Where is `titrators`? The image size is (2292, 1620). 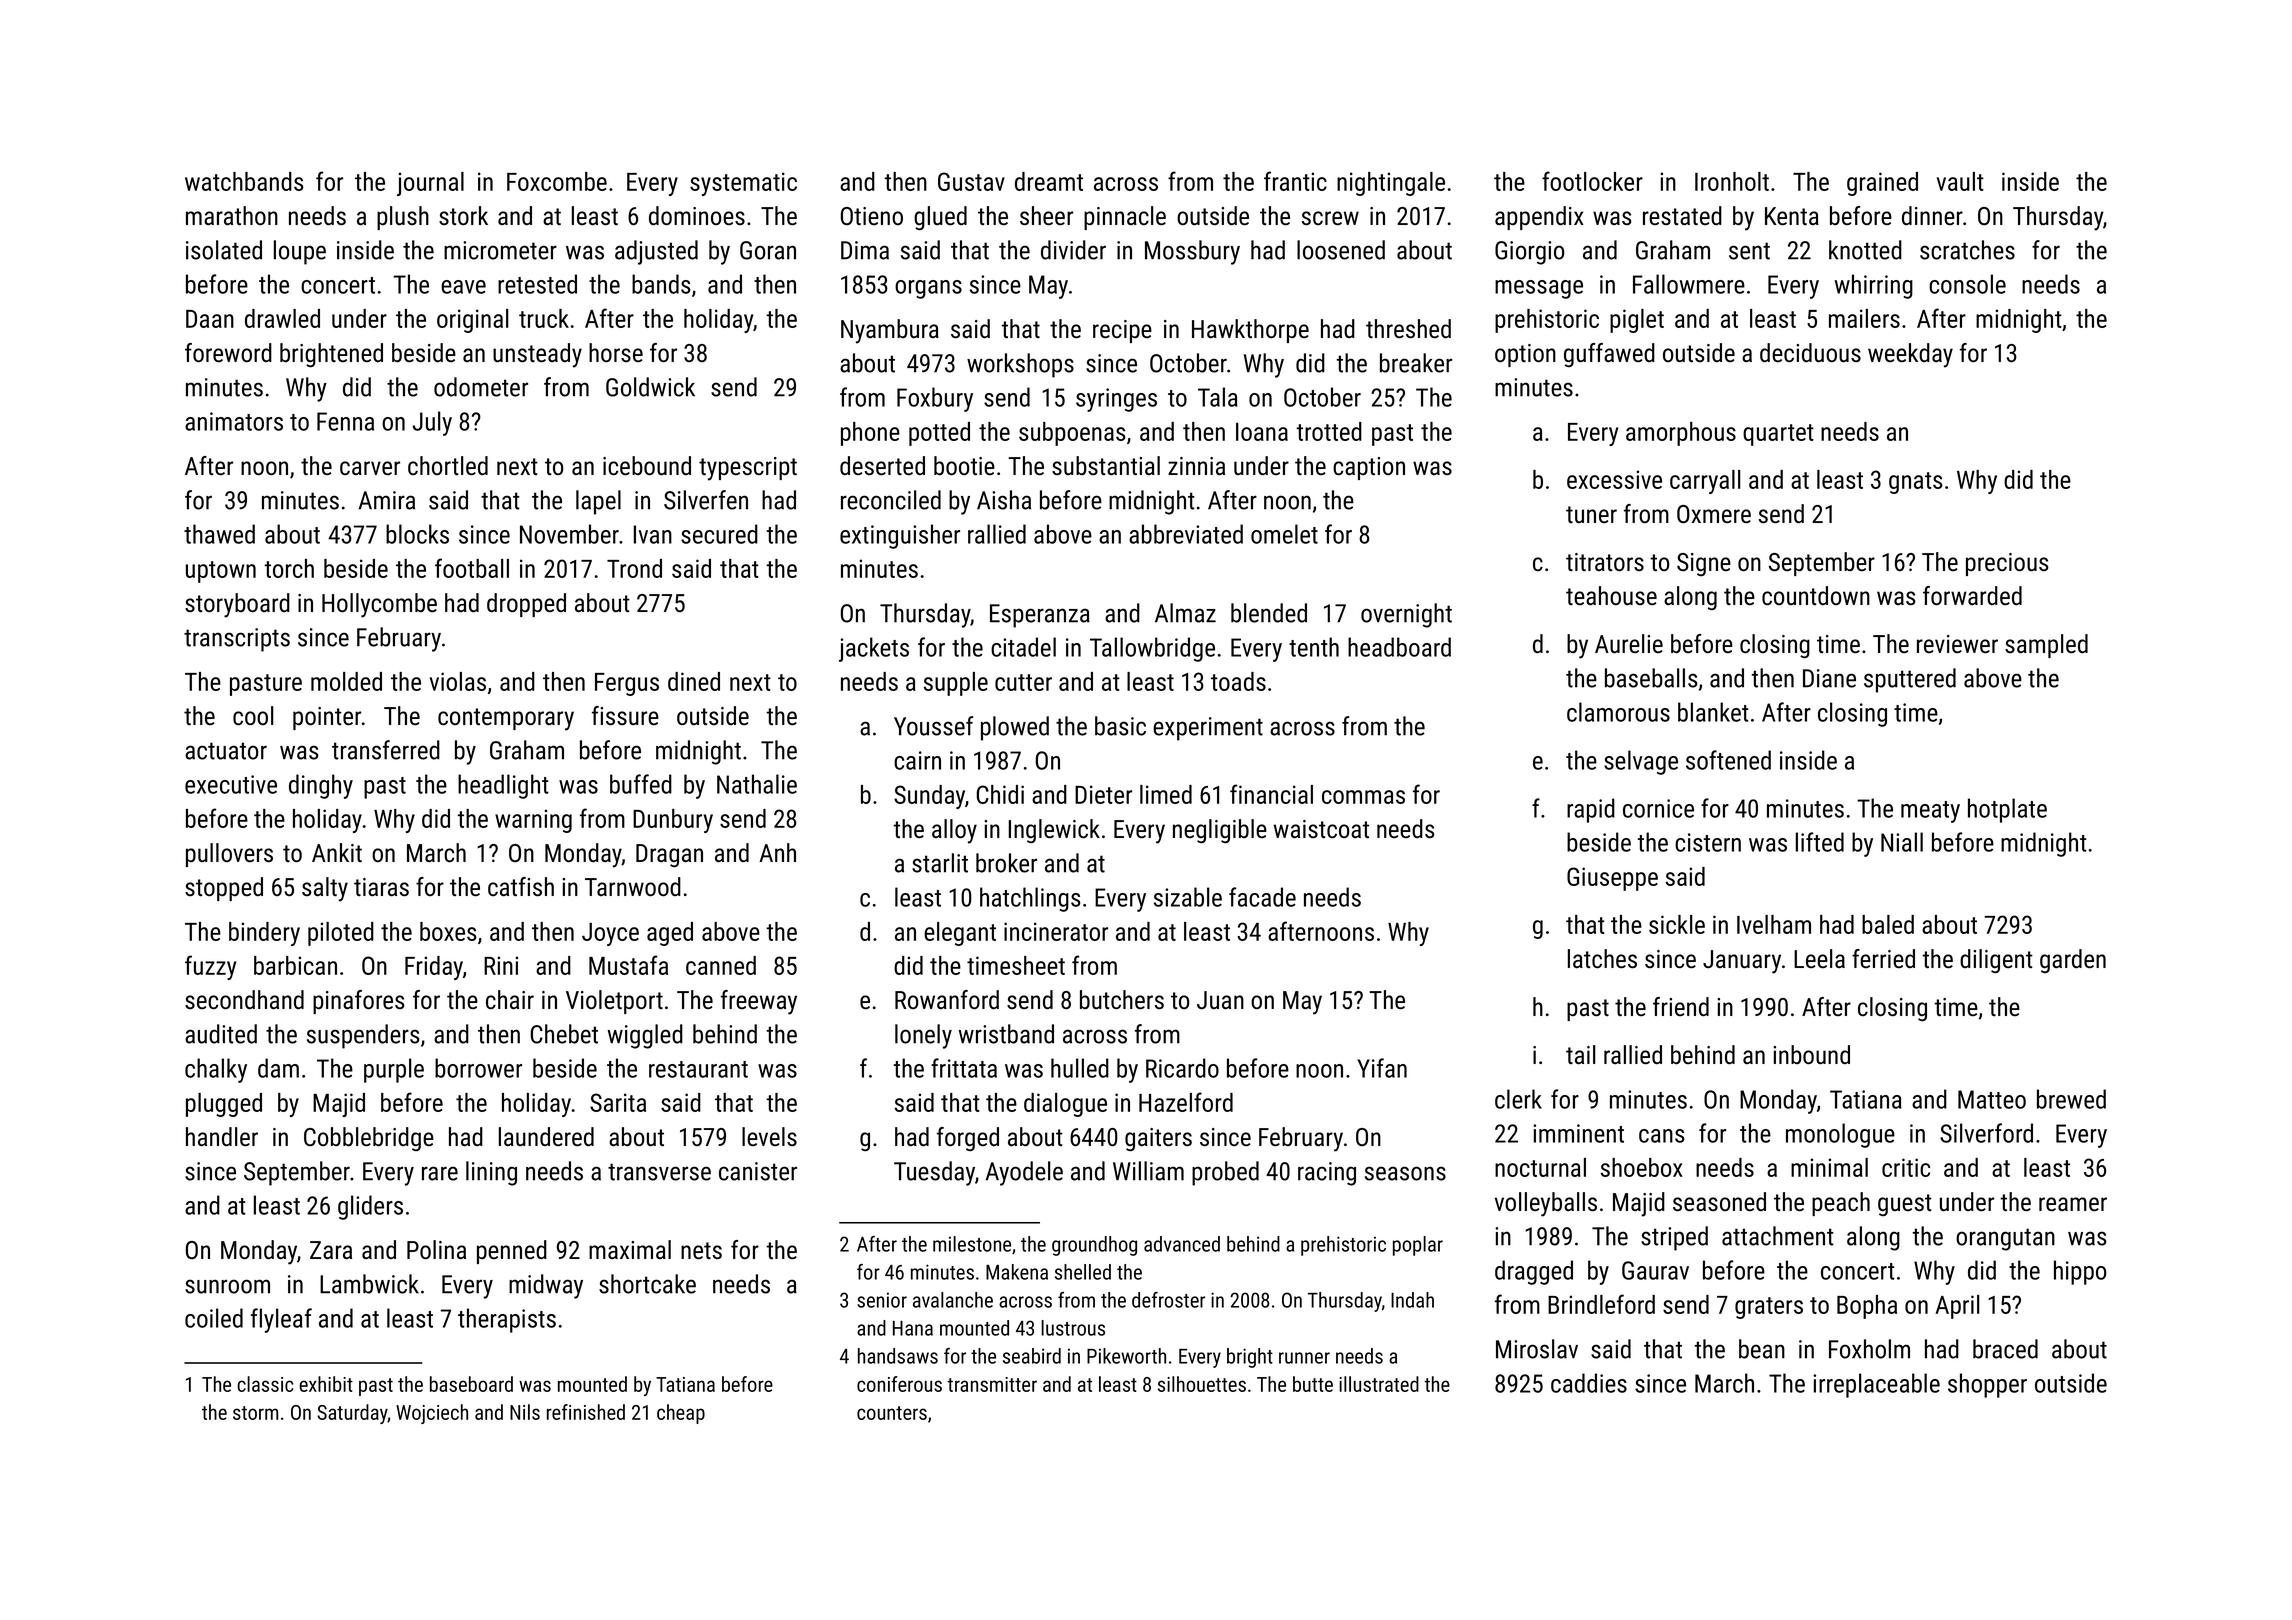 titrators is located at coordinates (1605, 562).
